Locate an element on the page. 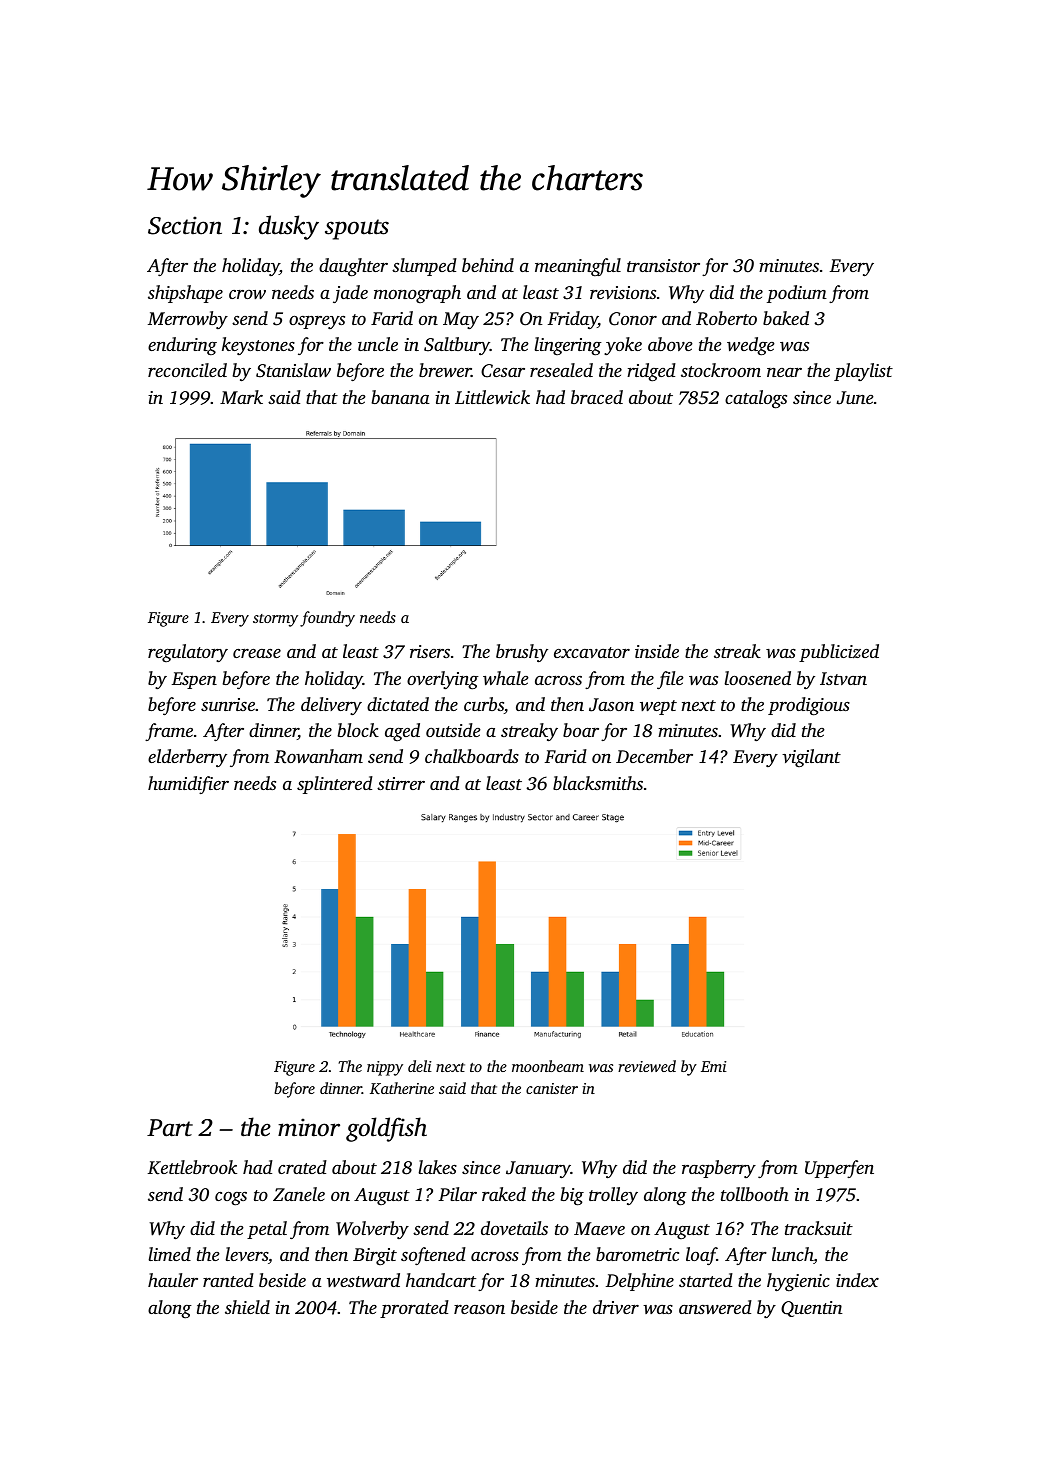 The image size is (1040, 1477). vigilant is located at coordinates (811, 758).
